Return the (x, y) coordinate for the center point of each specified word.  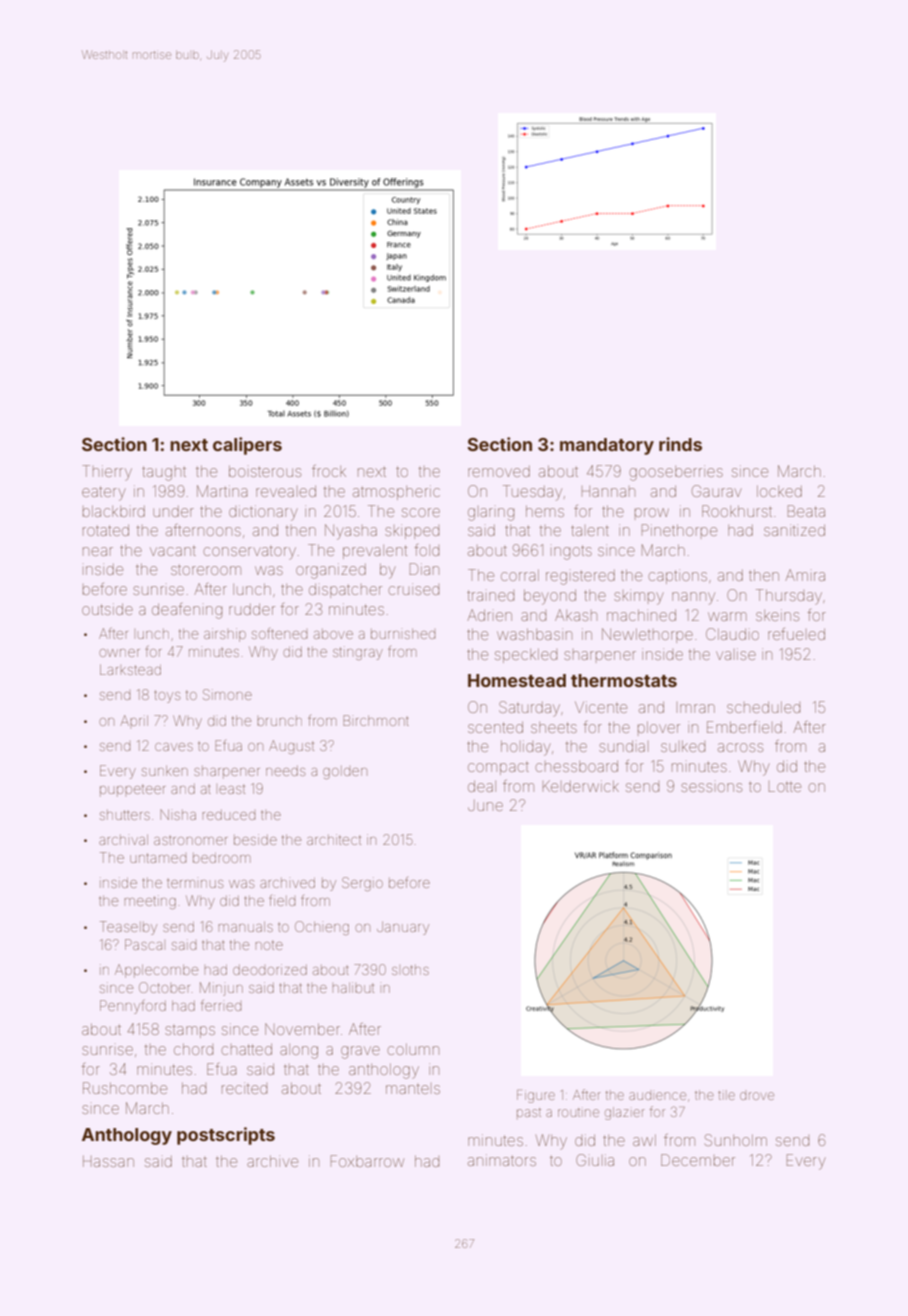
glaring (491, 514)
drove (757, 1096)
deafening (187, 611)
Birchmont (376, 720)
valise (736, 654)
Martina (222, 491)
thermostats (624, 680)
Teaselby (128, 928)
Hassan (108, 1161)
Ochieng (322, 928)
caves (174, 747)
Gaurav (717, 491)
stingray (358, 653)
